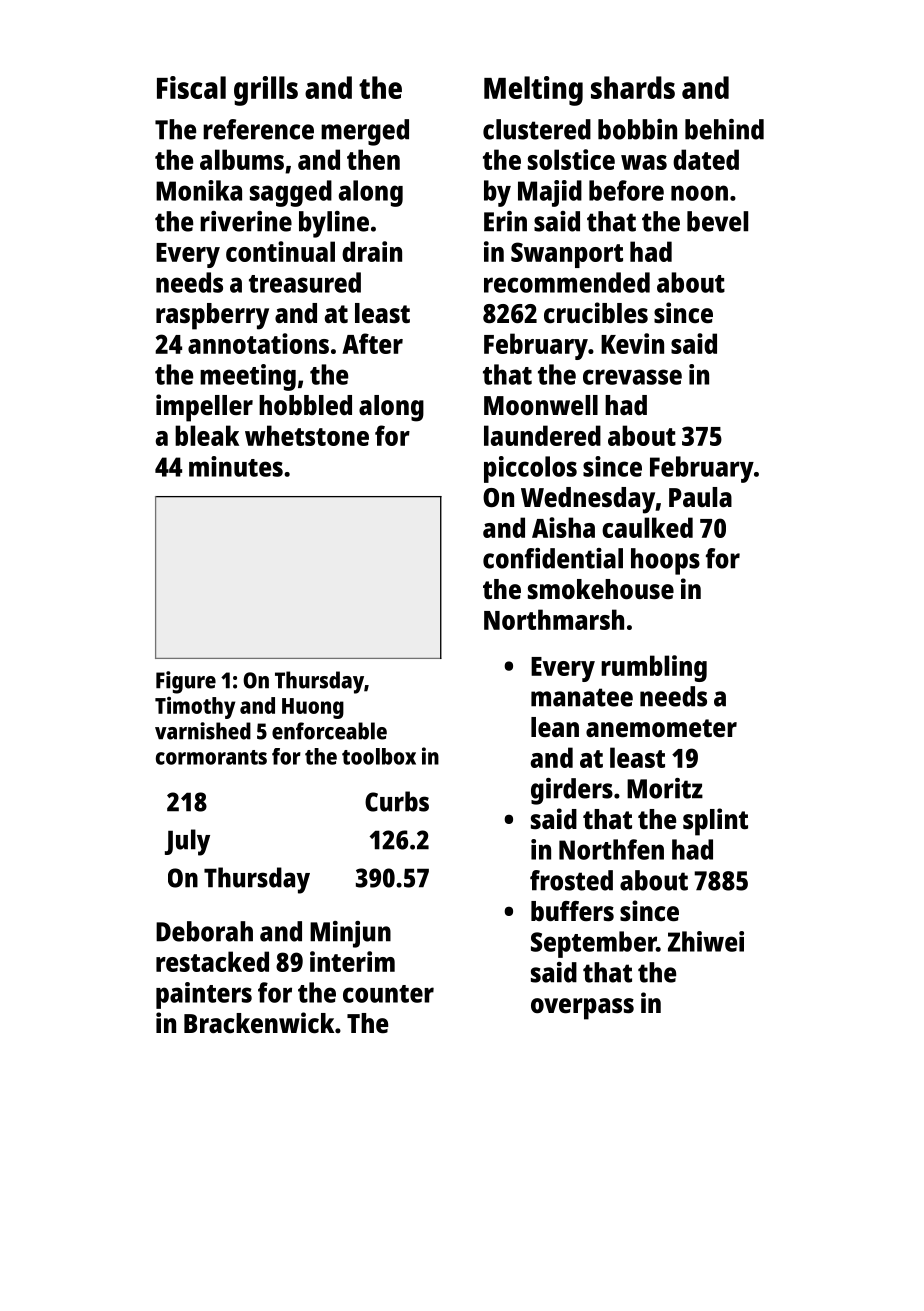 This screenshot has width=924, height=1311. Describe the element at coordinates (533, 91) in the screenshot. I see `Melting` at that location.
